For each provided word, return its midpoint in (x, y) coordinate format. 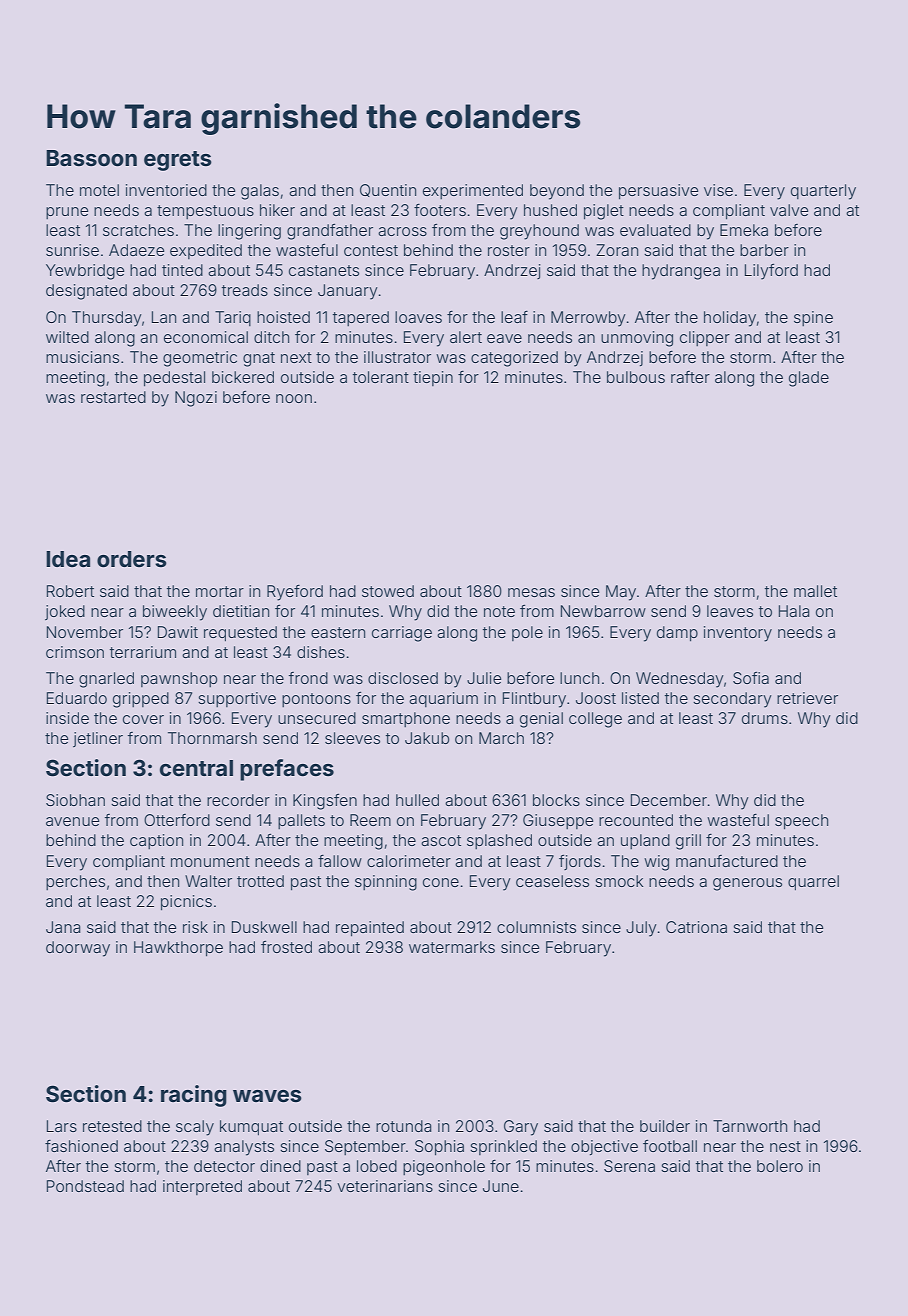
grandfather (330, 232)
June (501, 1186)
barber (764, 250)
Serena (629, 1166)
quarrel (813, 883)
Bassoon (91, 158)
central (196, 768)
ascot (441, 840)
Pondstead (85, 1186)
